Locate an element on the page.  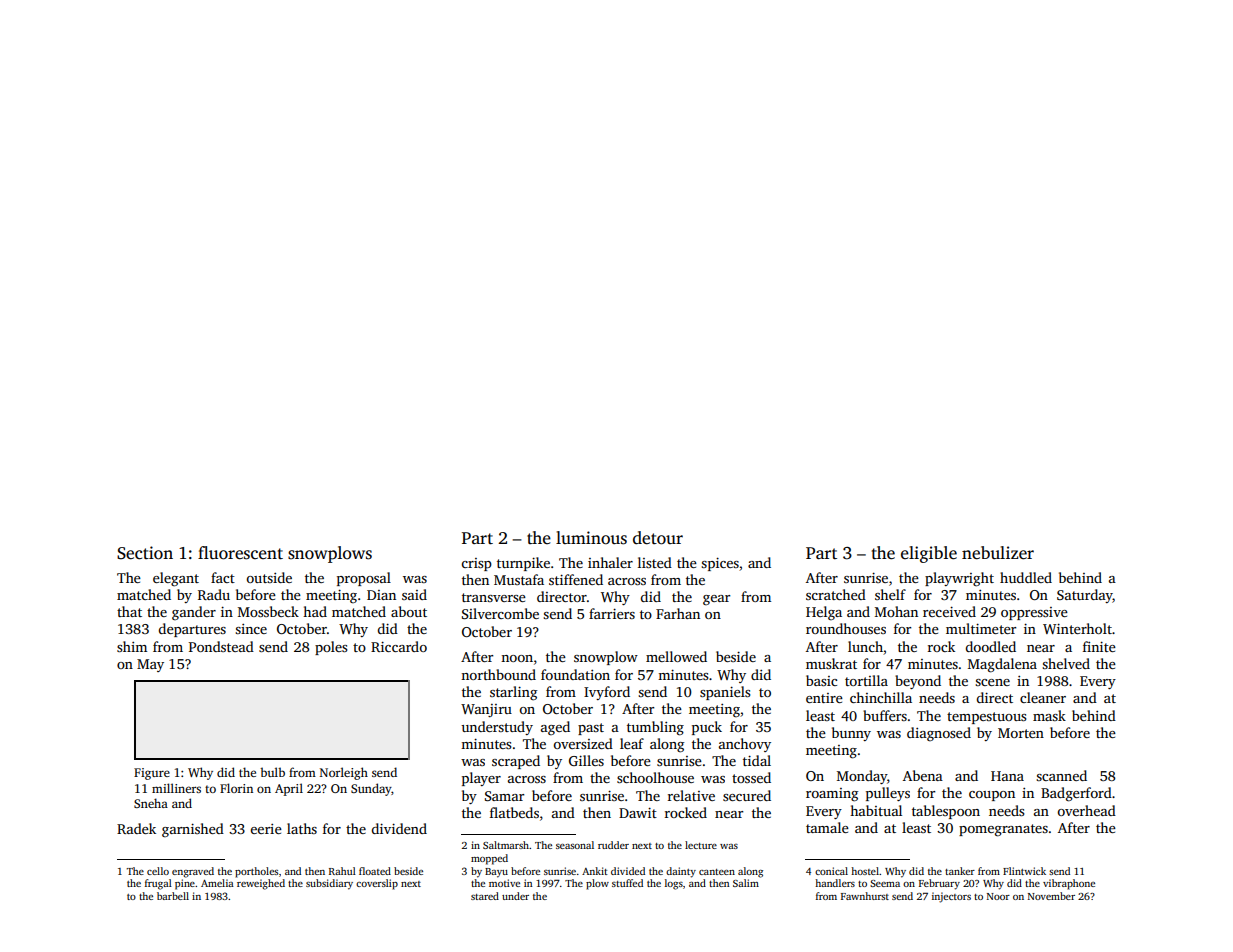
luminous is located at coordinates (591, 538).
